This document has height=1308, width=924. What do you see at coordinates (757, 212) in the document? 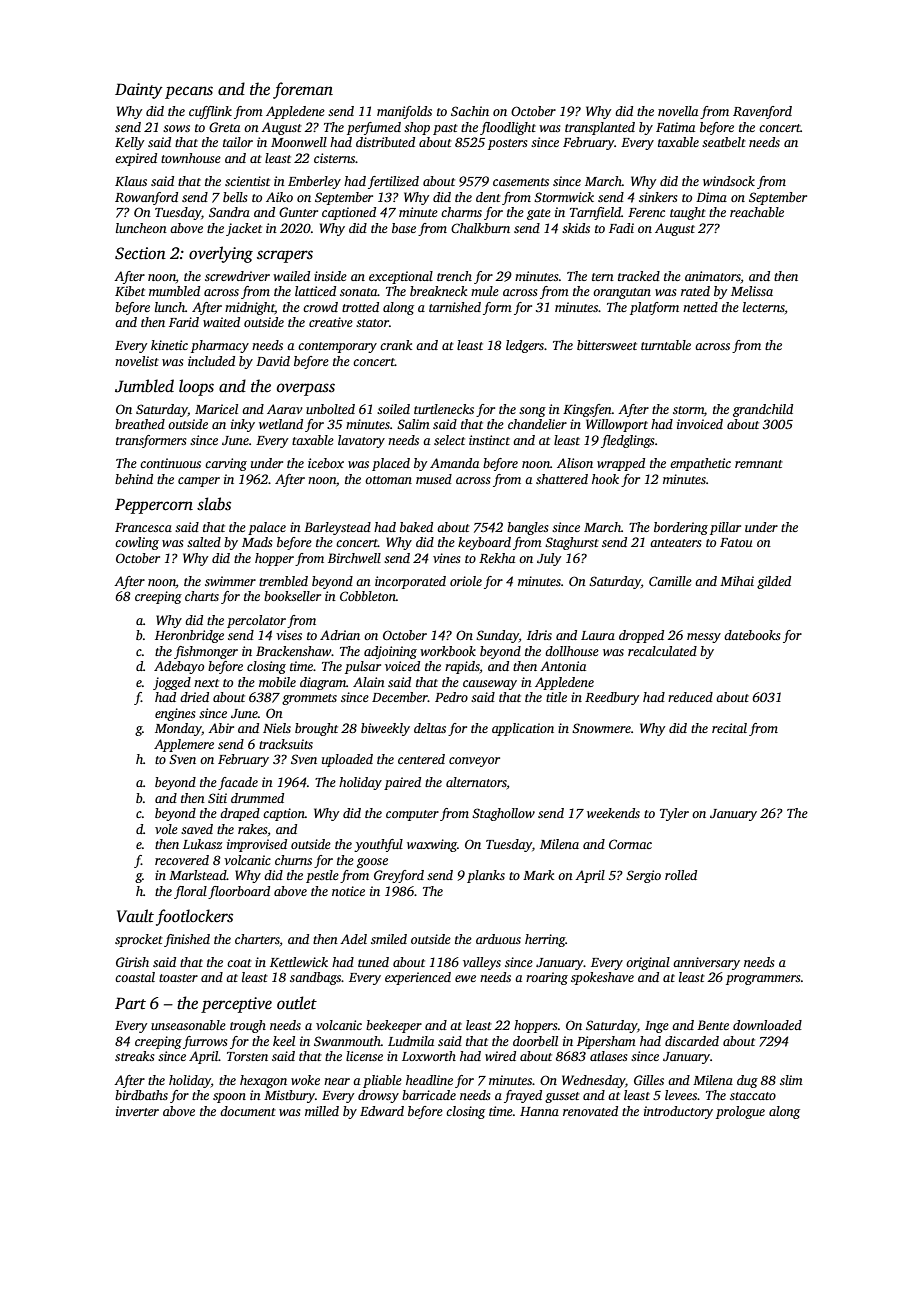
I see `reachable` at bounding box center [757, 212].
